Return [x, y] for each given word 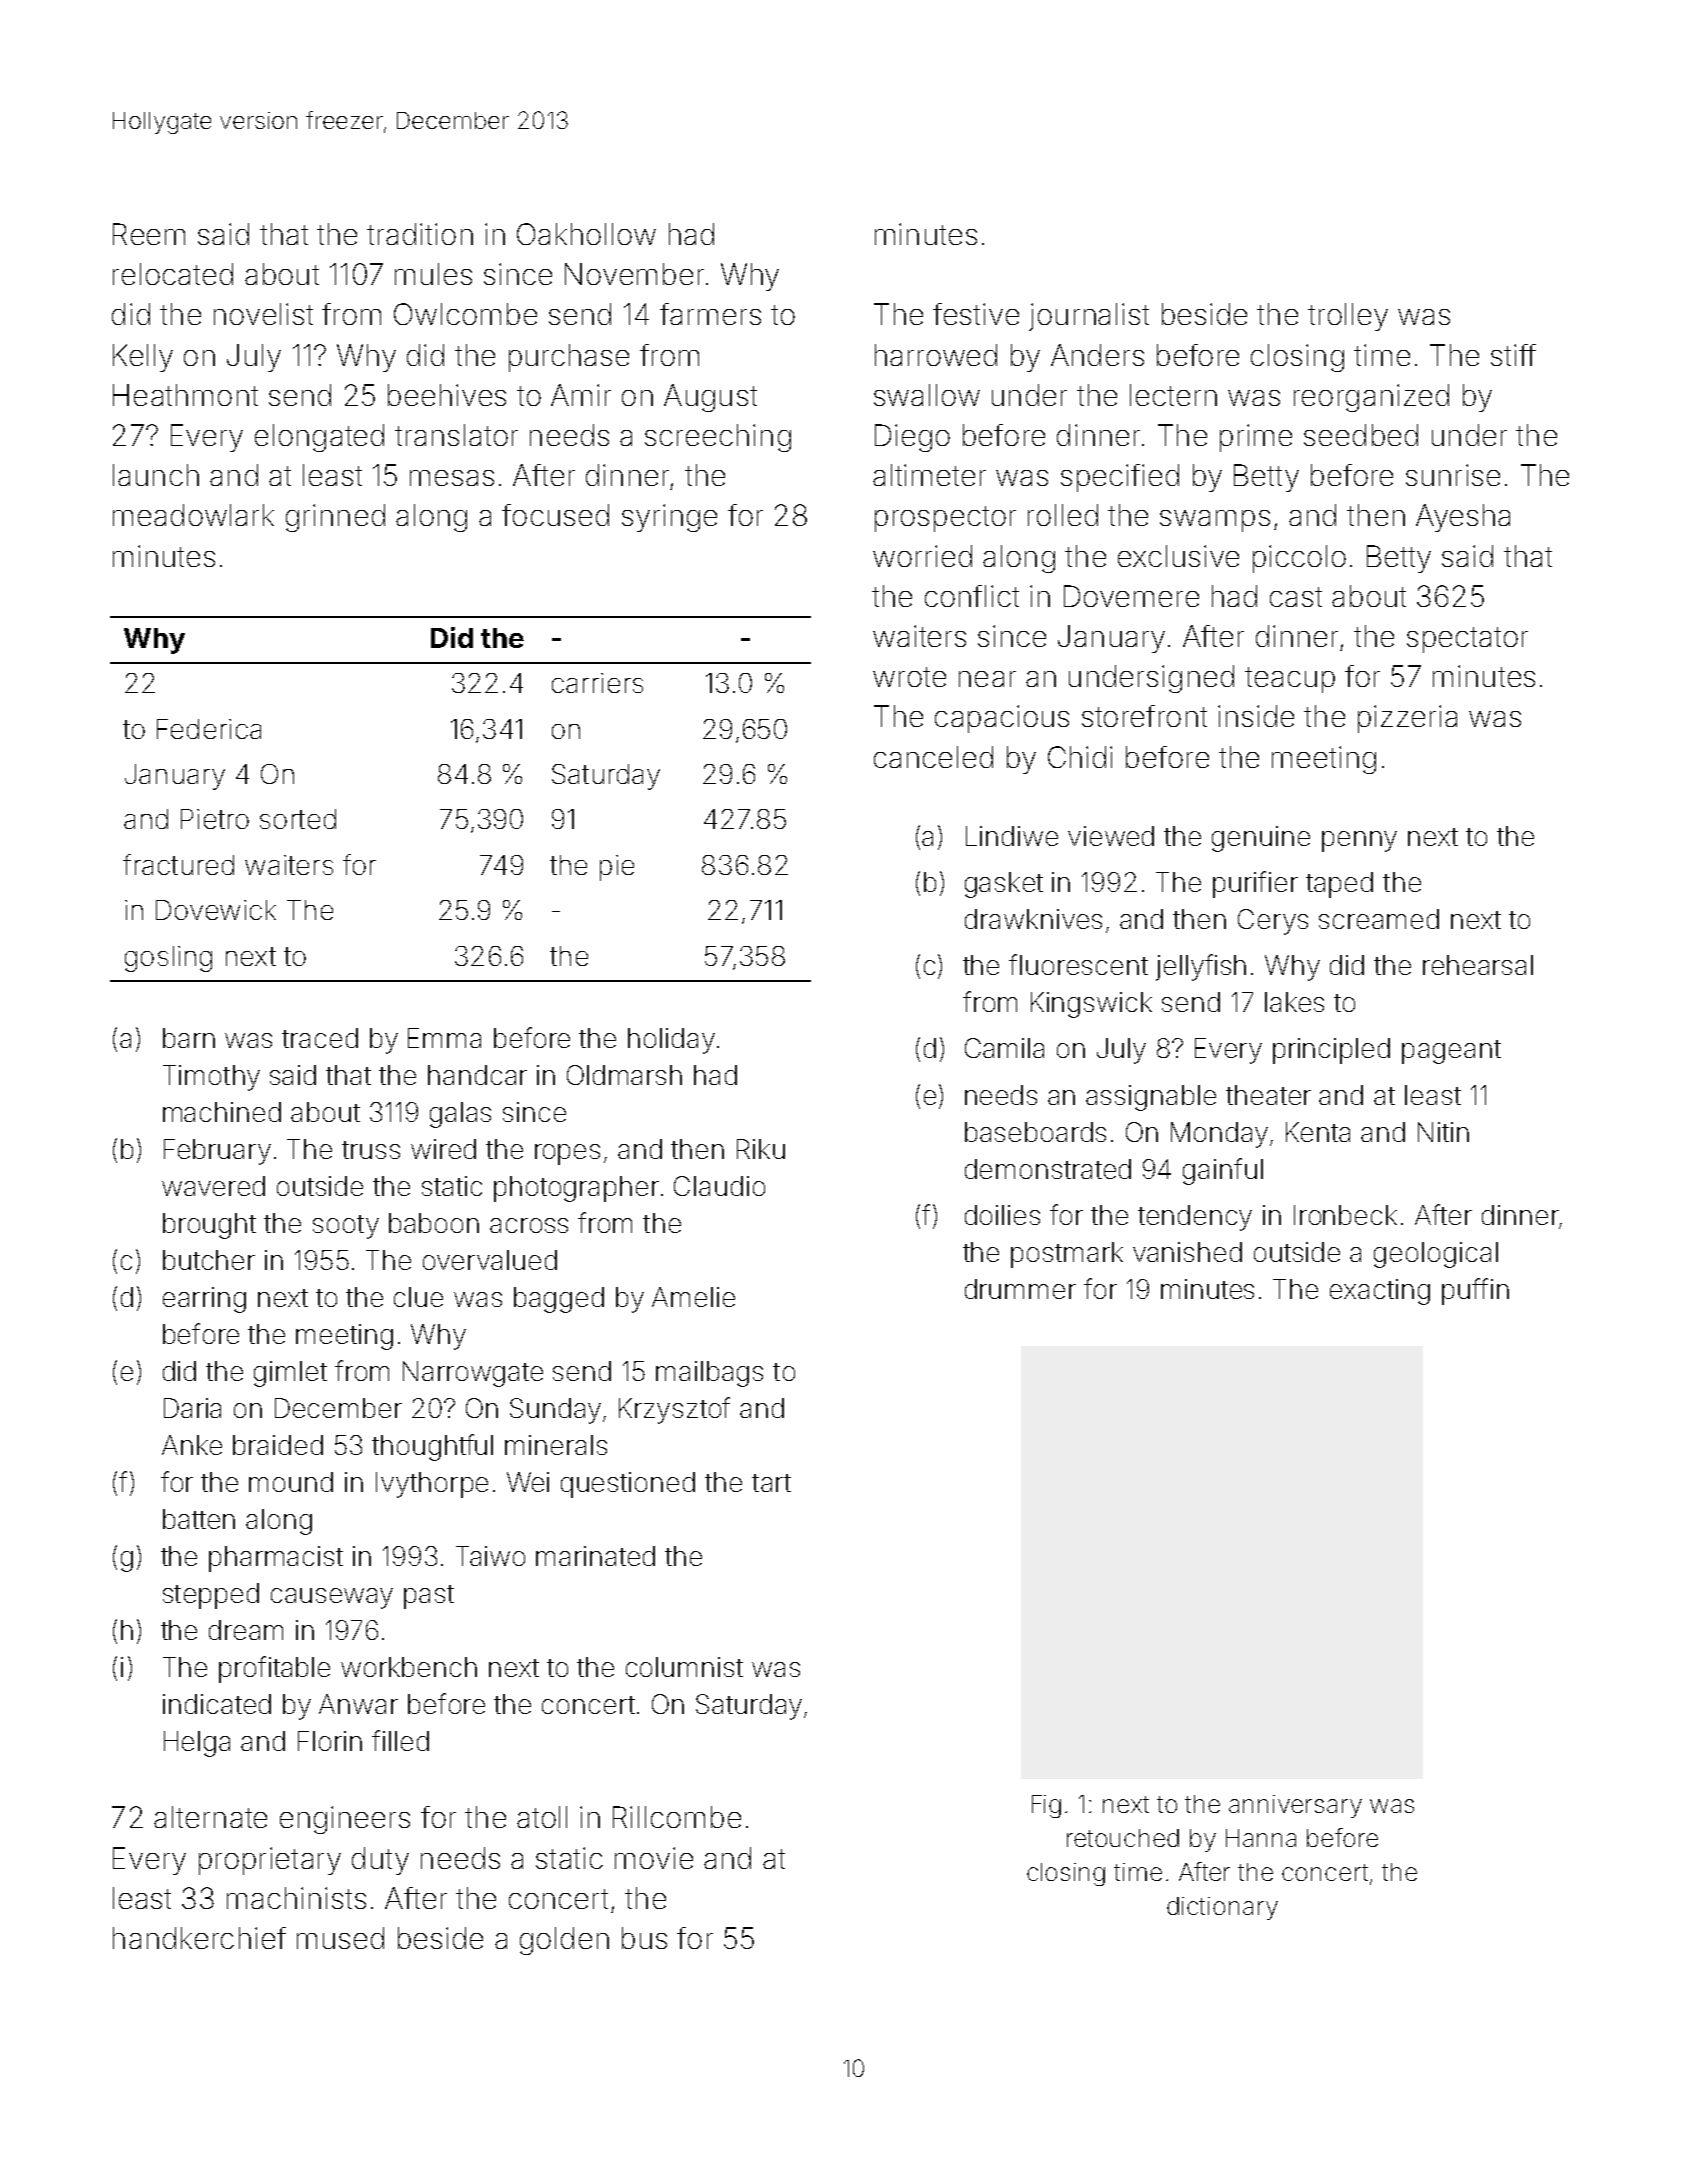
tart [771, 1483]
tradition [420, 234]
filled [400, 1740]
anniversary [1295, 1806]
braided [278, 1445]
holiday [671, 1041]
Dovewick [216, 910]
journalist [1089, 317]
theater [1268, 1095]
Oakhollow [586, 234]
